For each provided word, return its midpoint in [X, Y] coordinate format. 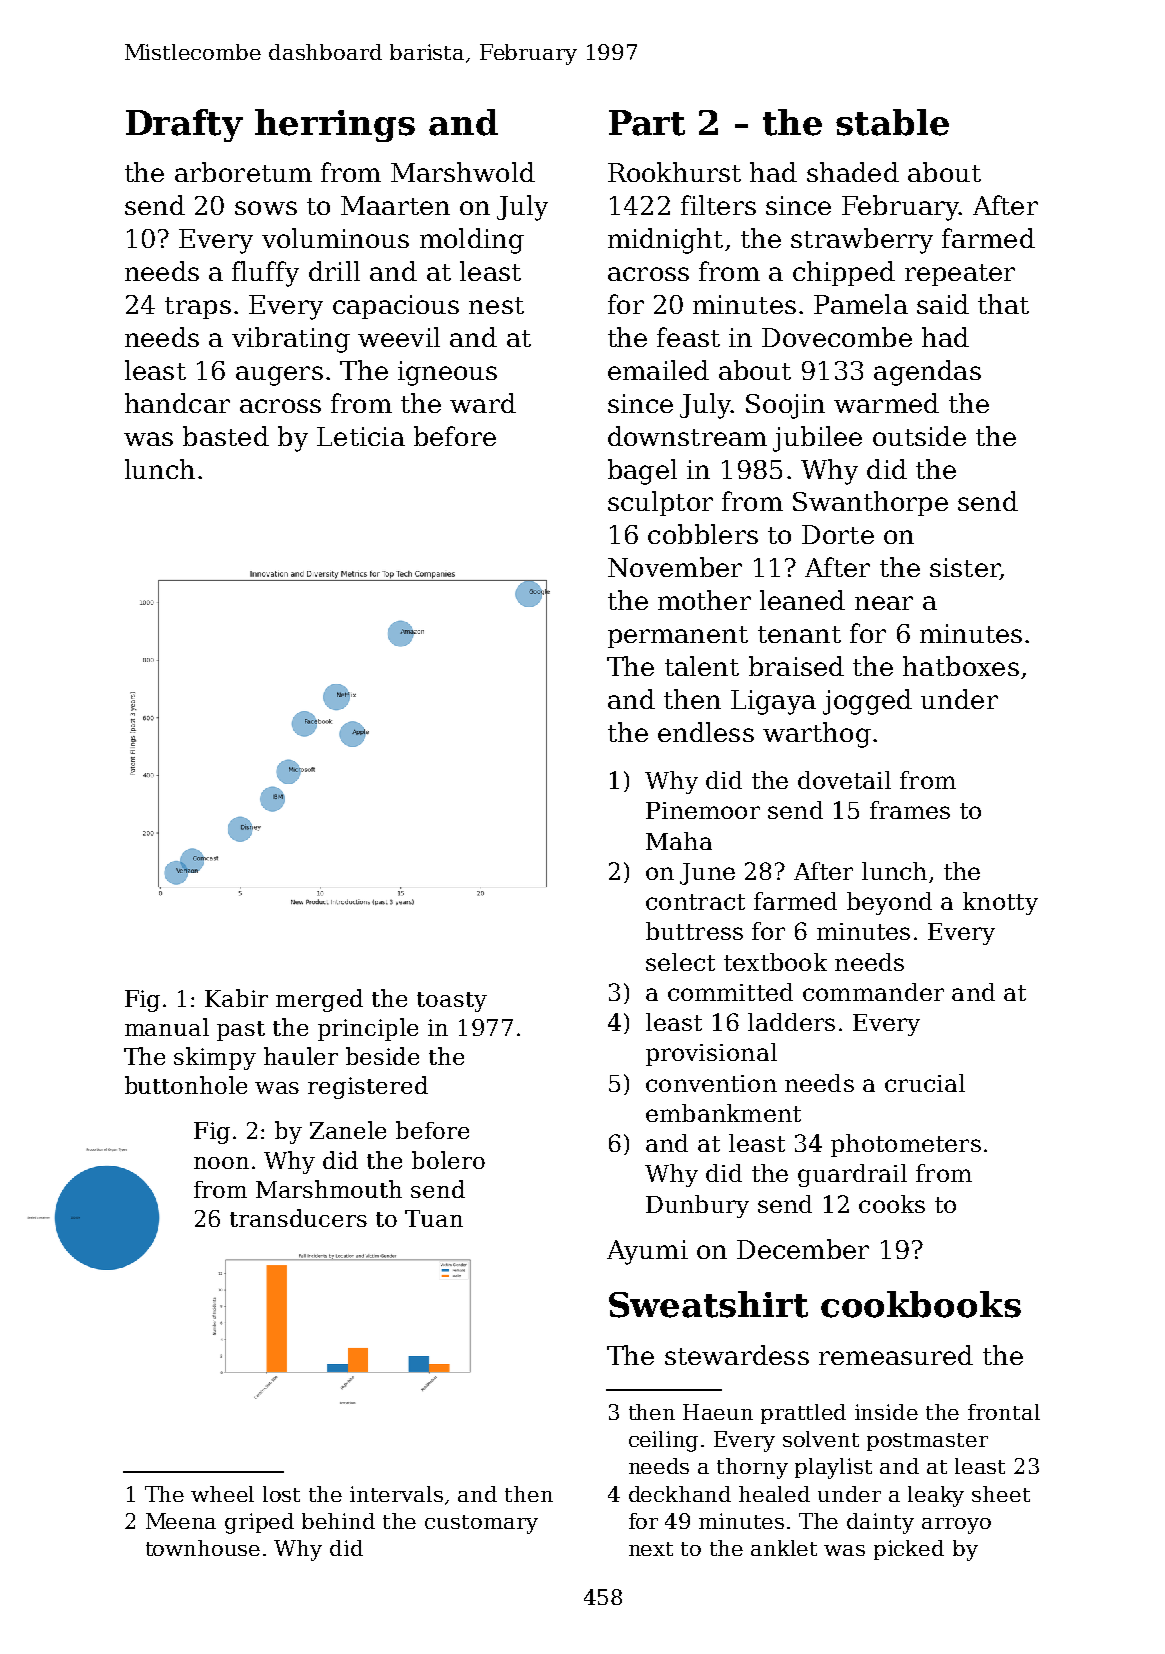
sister [965, 569]
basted [226, 436]
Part [647, 123]
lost [281, 1494]
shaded [853, 172]
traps [198, 308]
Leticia [361, 436]
